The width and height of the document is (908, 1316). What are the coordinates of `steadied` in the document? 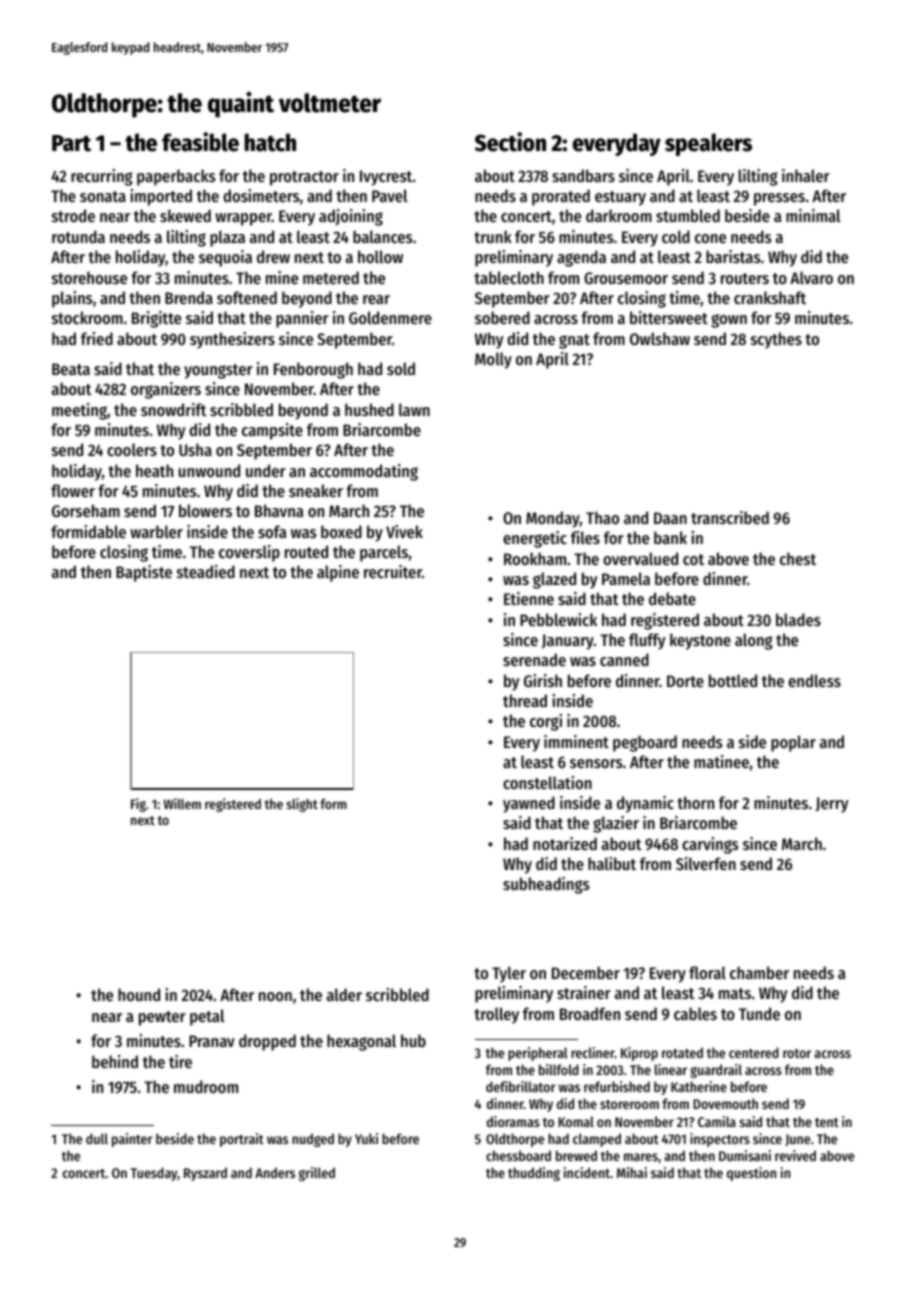 It's located at (206, 571).
